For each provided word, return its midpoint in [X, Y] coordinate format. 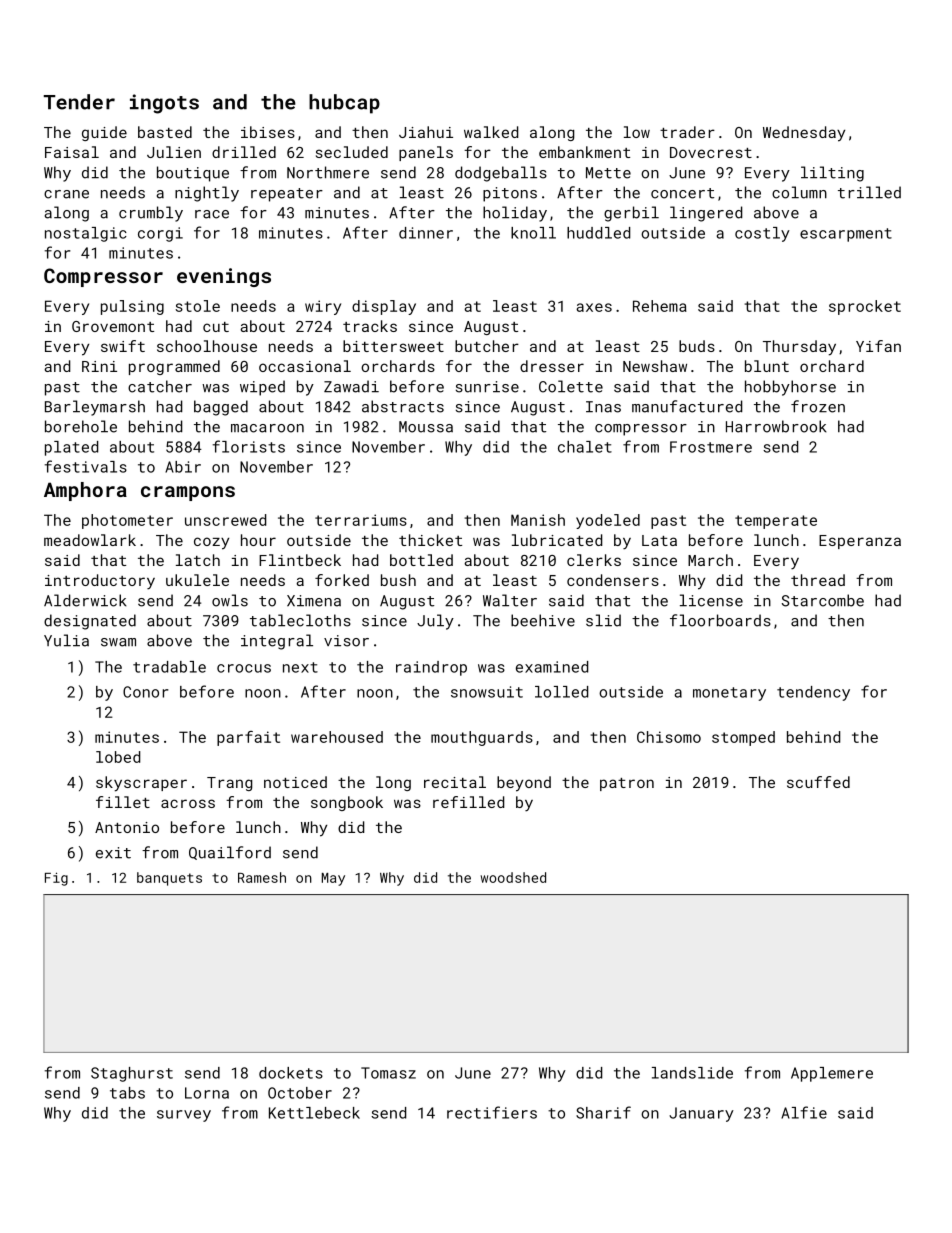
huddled [598, 233]
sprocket [865, 307]
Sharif [603, 1112]
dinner [426, 233]
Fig [56, 879]
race [212, 214]
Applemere [832, 1074]
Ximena [314, 601]
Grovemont [113, 326]
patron [627, 784]
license [711, 600]
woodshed [513, 877]
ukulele [197, 580]
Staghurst [132, 1074]
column [799, 192]
